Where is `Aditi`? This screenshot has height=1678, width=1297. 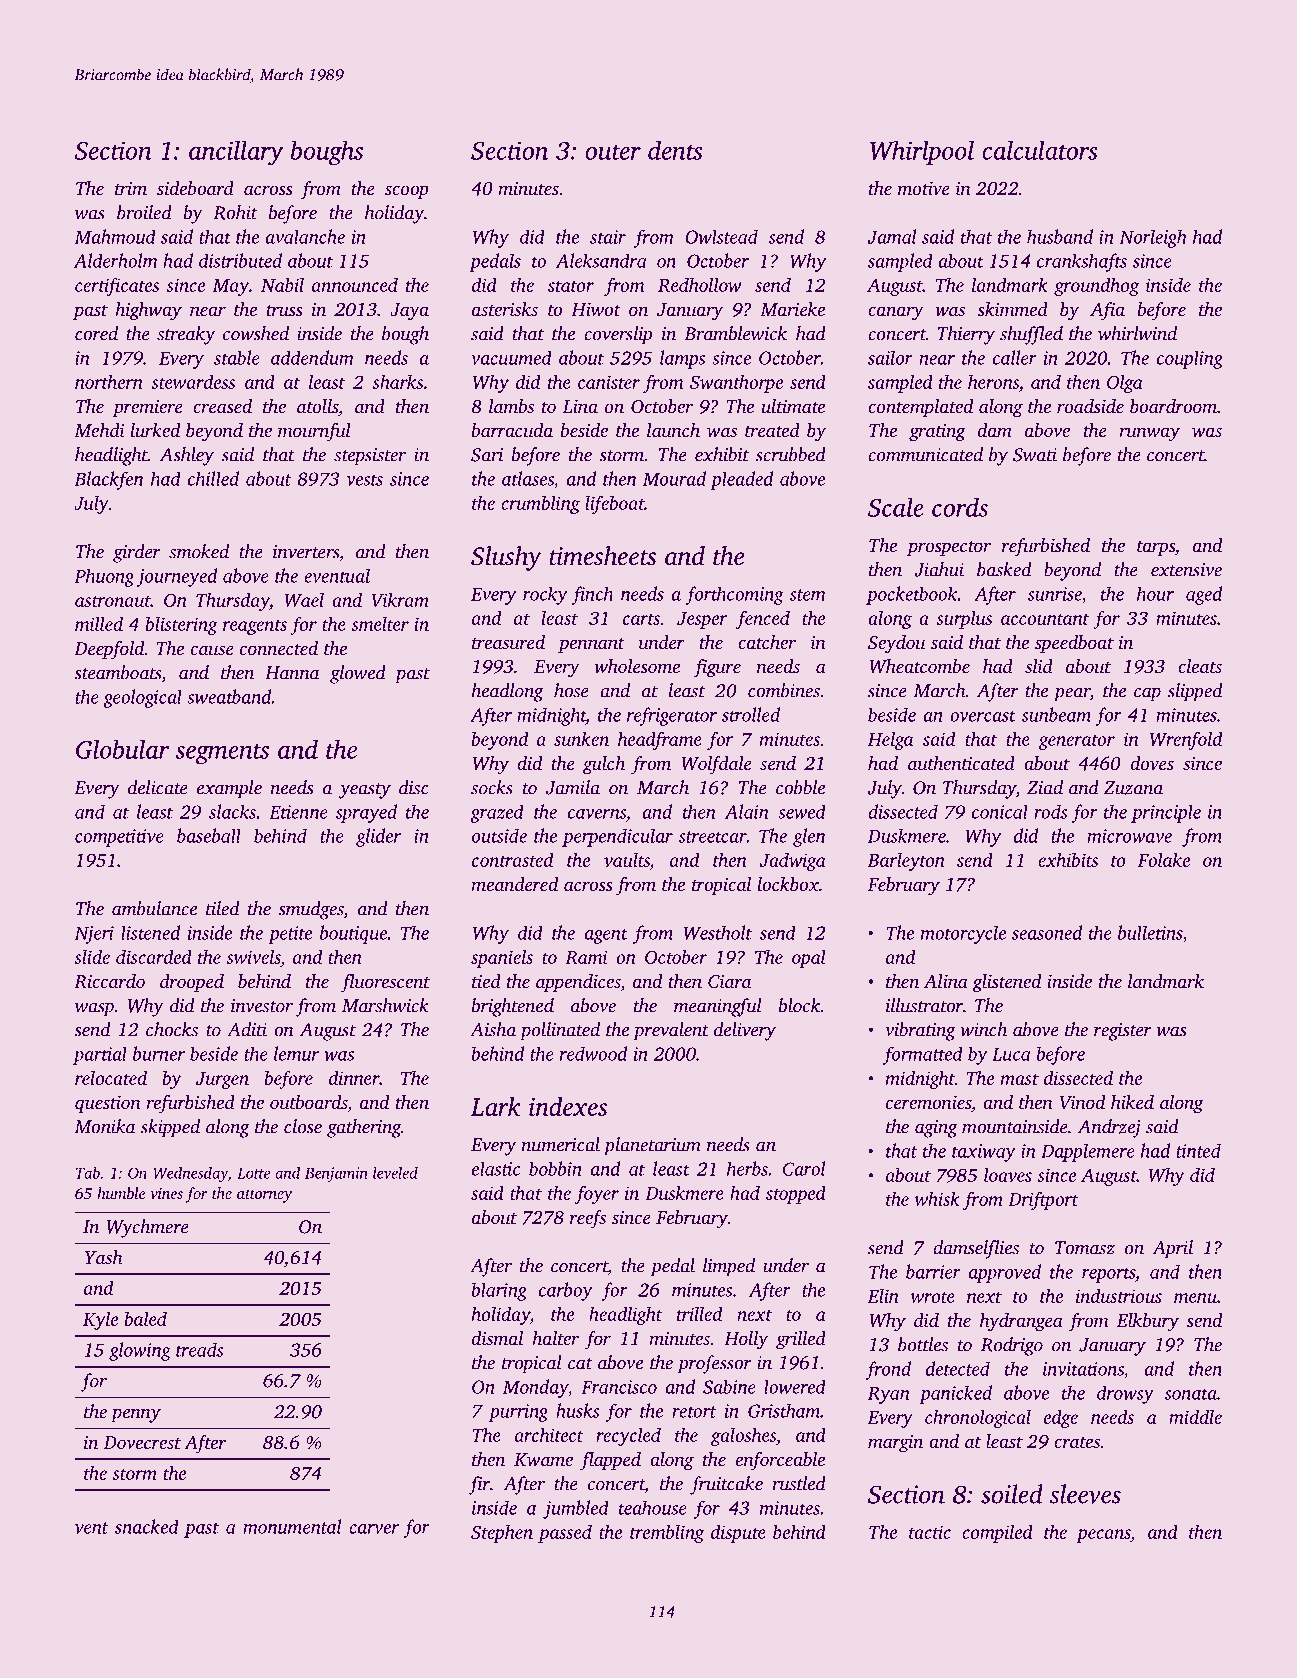 Aditi is located at coordinates (247, 1029).
